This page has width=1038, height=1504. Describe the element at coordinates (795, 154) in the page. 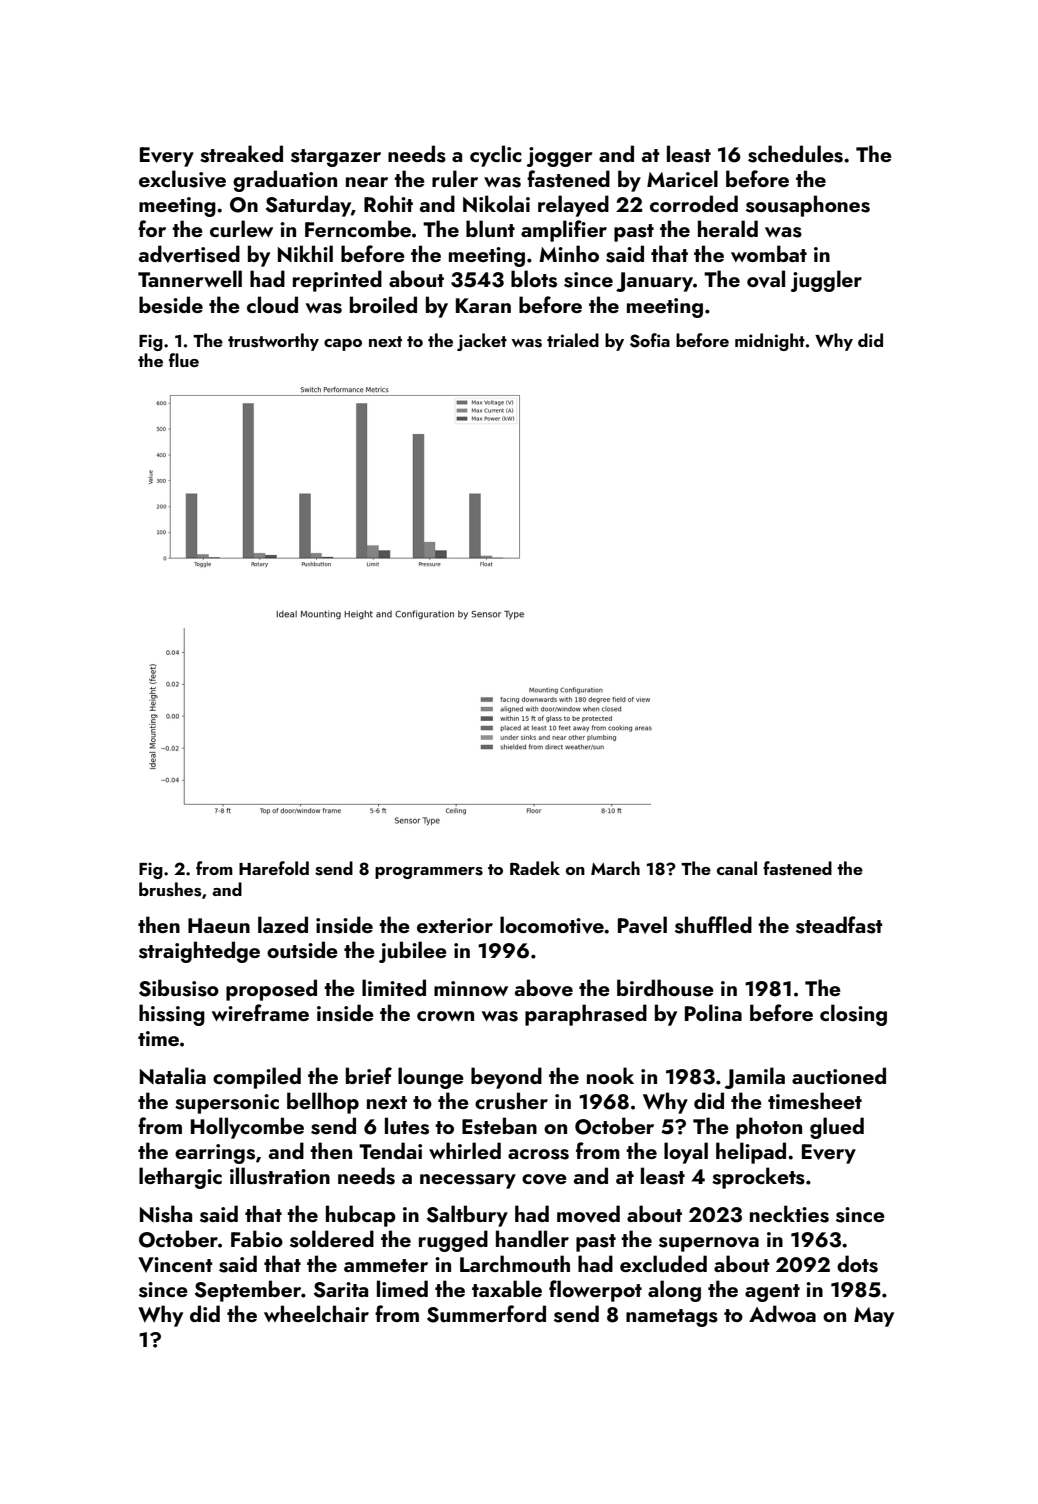

I see `schedules` at that location.
